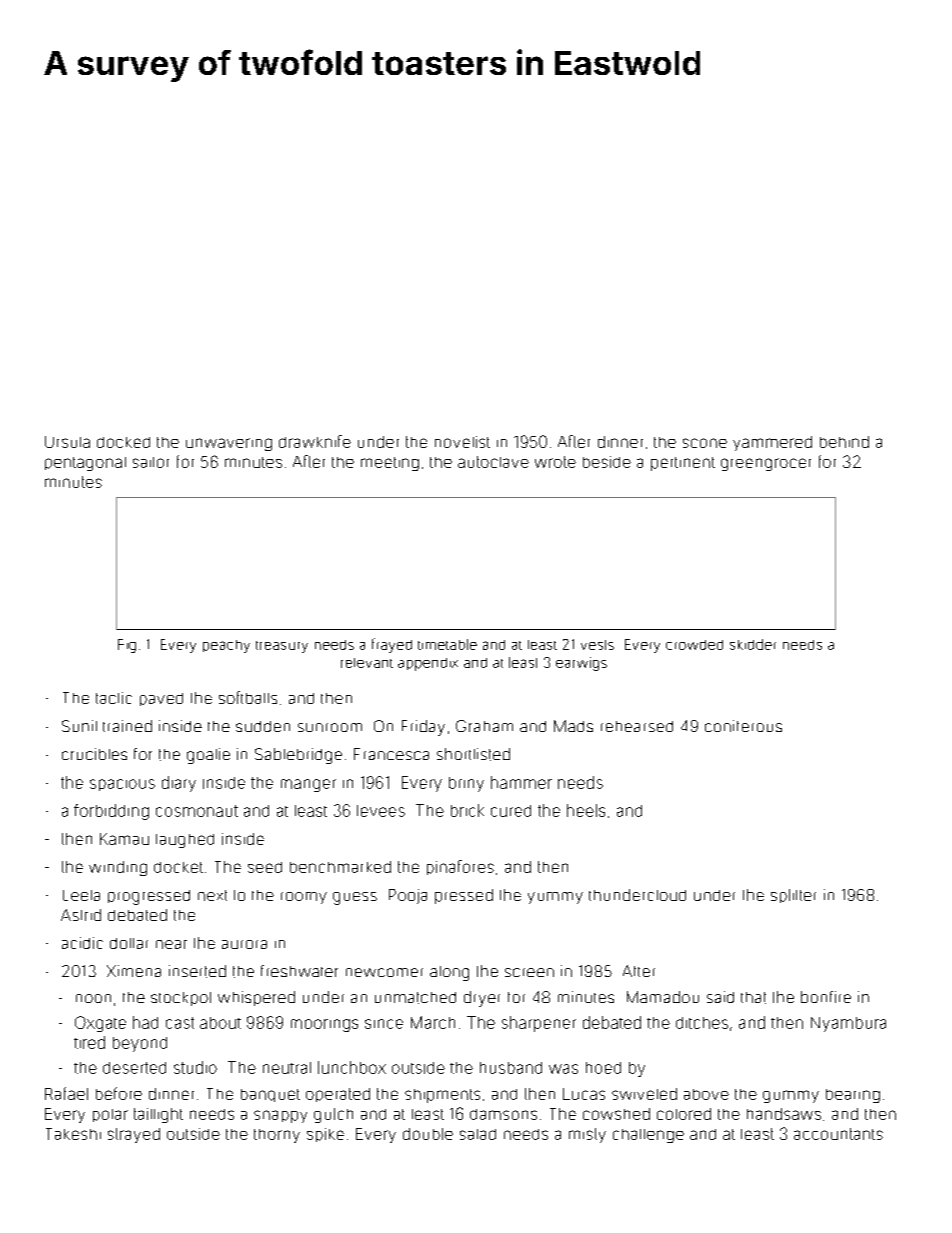  What do you see at coordinates (753, 644) in the screenshot?
I see `skidder` at bounding box center [753, 644].
